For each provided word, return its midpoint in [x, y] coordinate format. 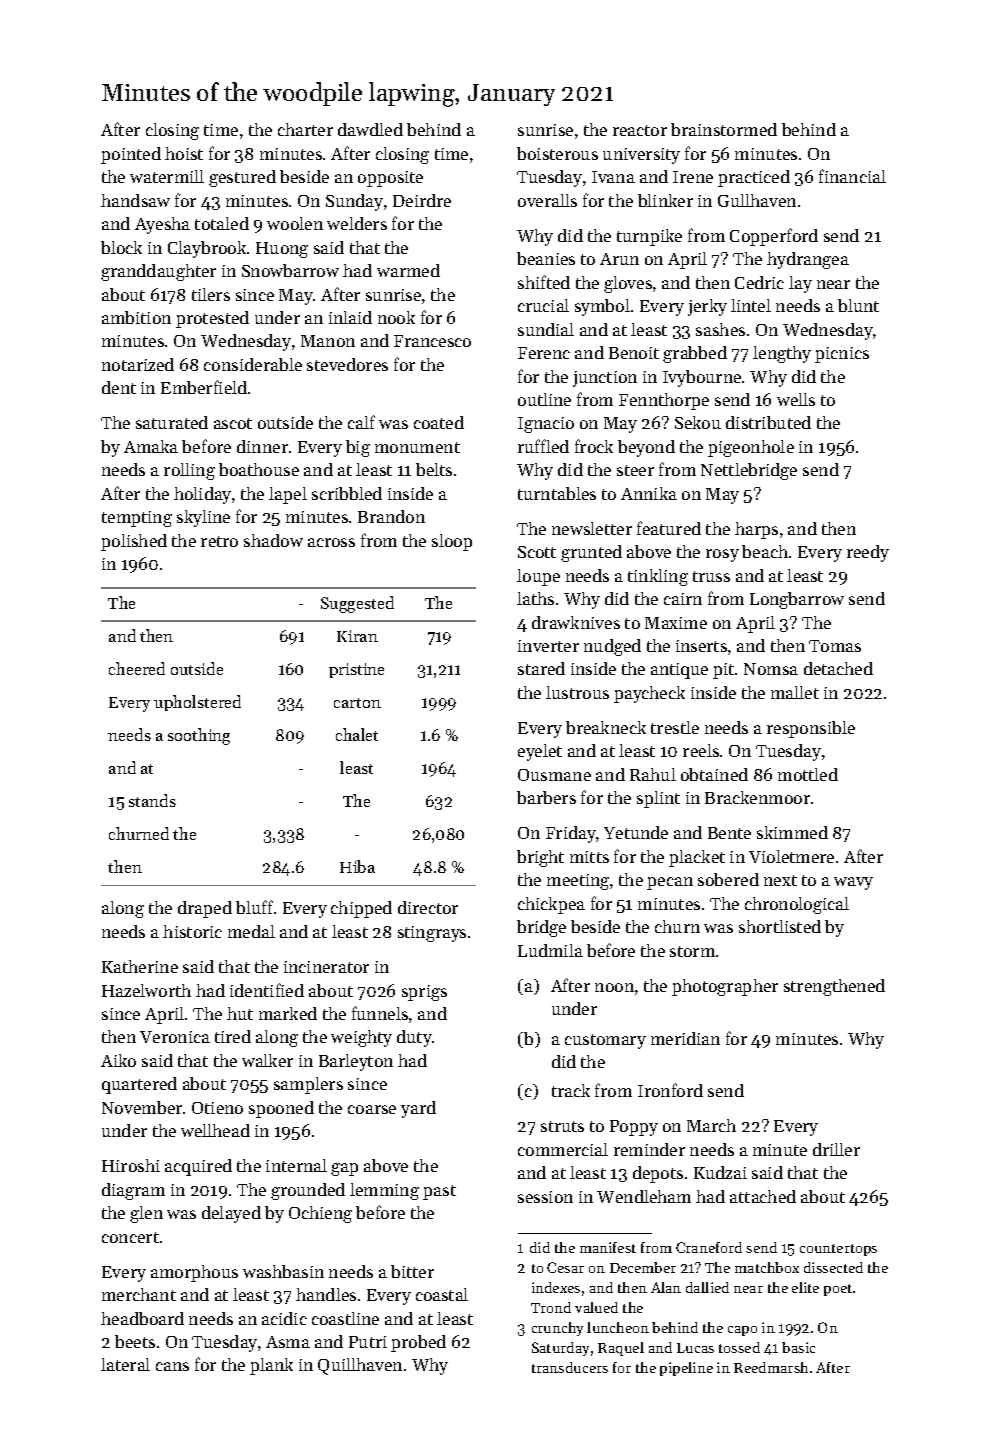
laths [535, 598]
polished [134, 542]
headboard [142, 1318]
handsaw [135, 200]
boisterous [557, 153]
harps [756, 530]
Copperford [774, 237]
